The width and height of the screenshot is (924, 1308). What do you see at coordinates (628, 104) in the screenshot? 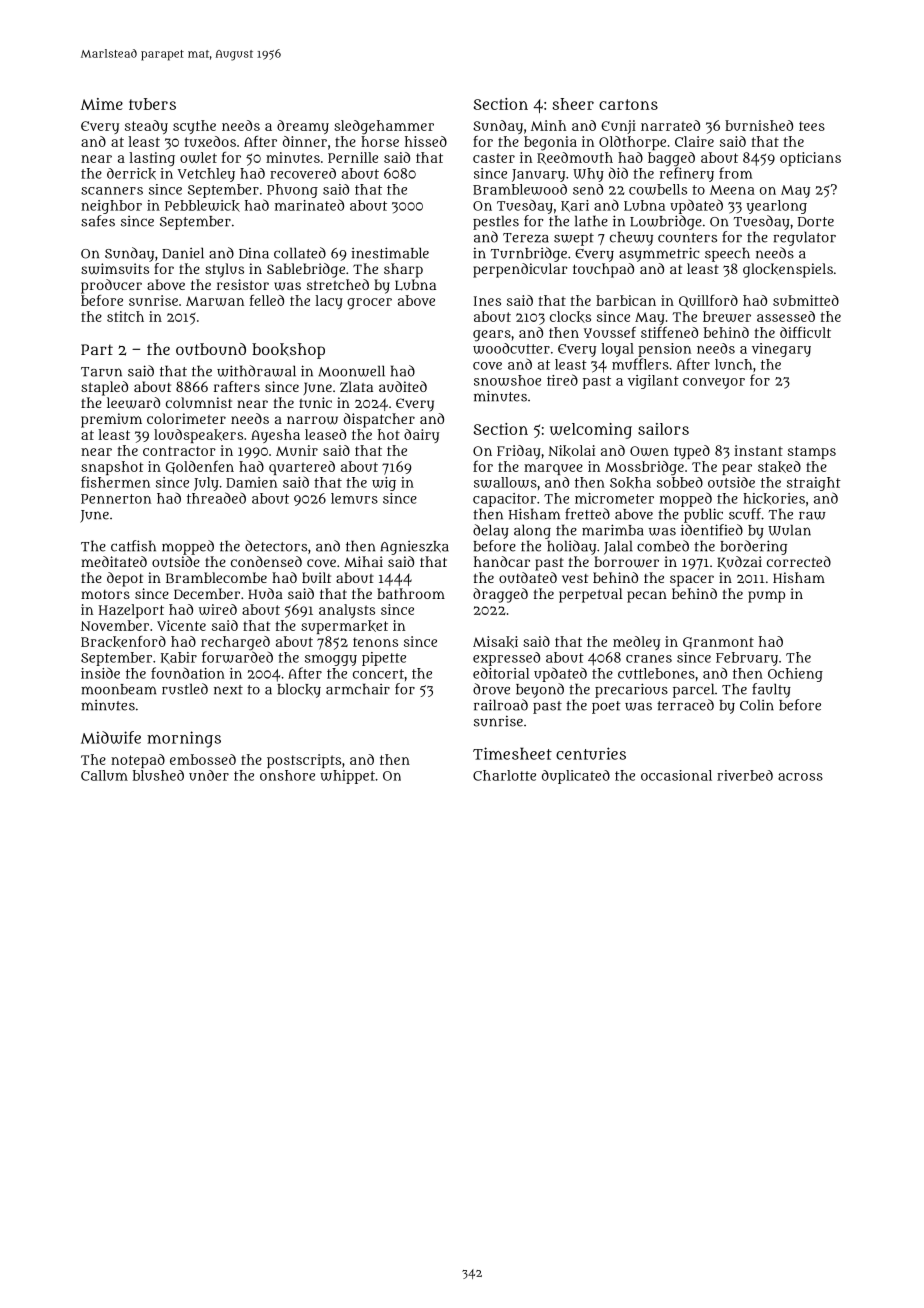
I see `cartons` at bounding box center [628, 104].
